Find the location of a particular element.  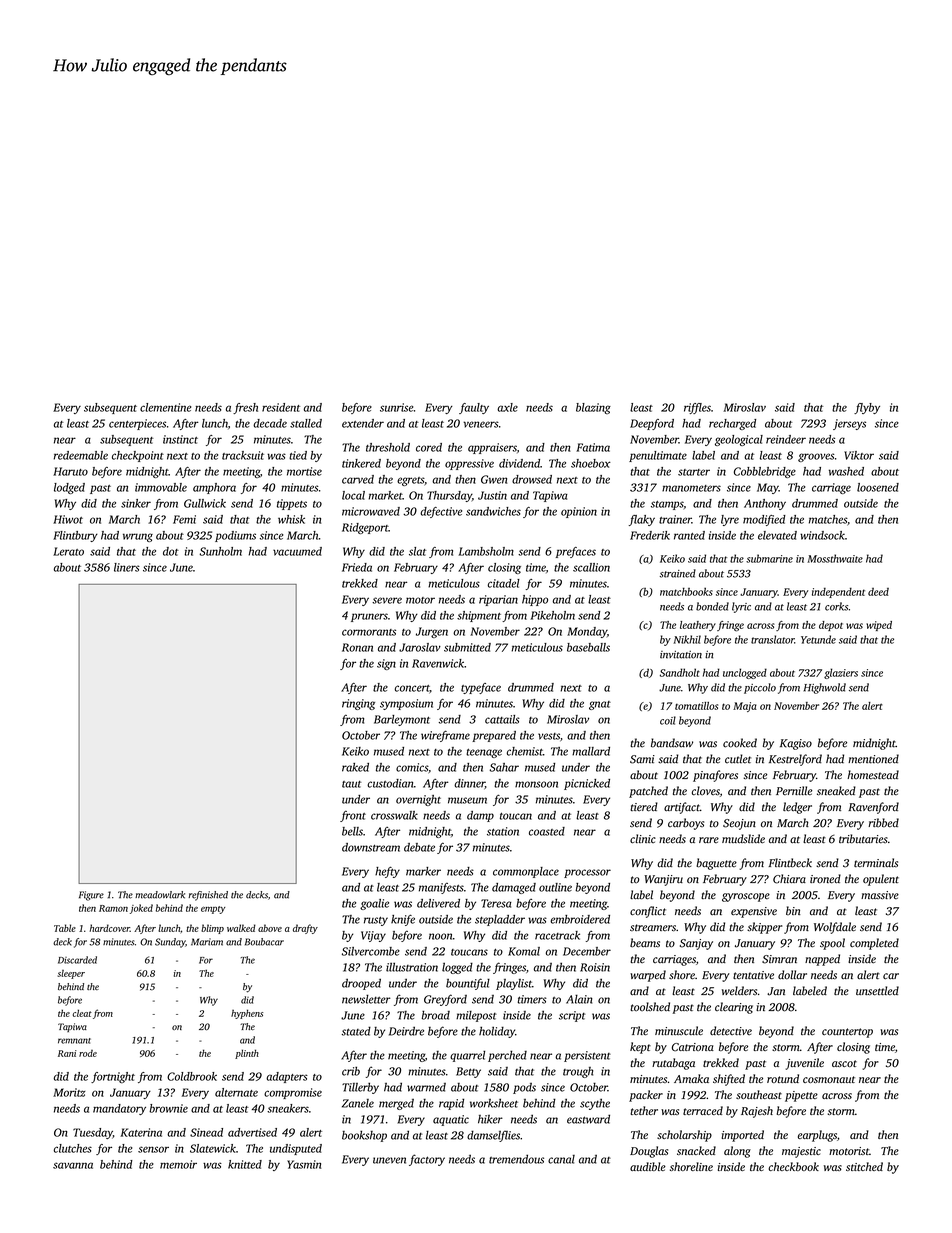

ironed is located at coordinates (825, 879).
